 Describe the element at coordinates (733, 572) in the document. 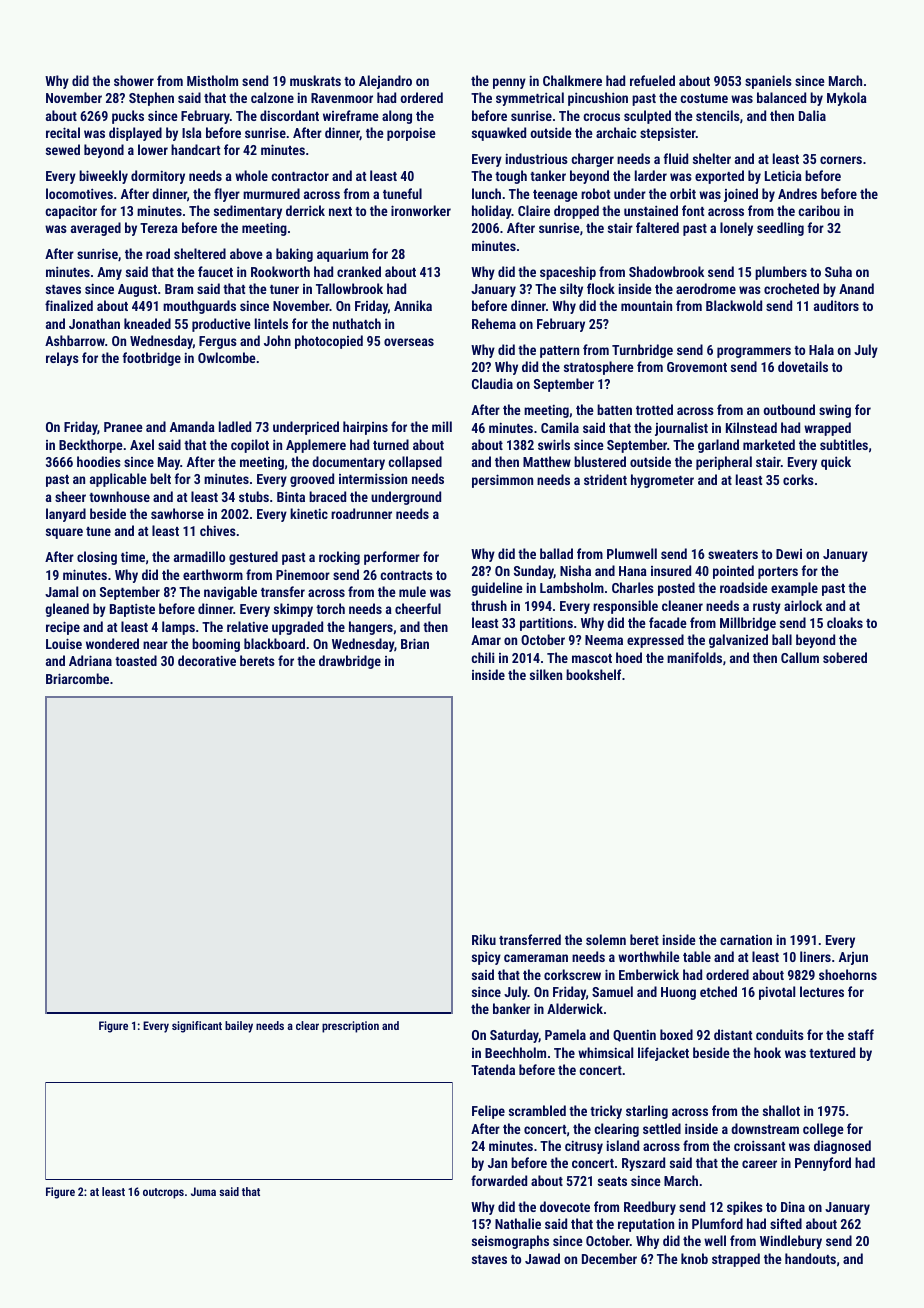

I see `pointed` at that location.
